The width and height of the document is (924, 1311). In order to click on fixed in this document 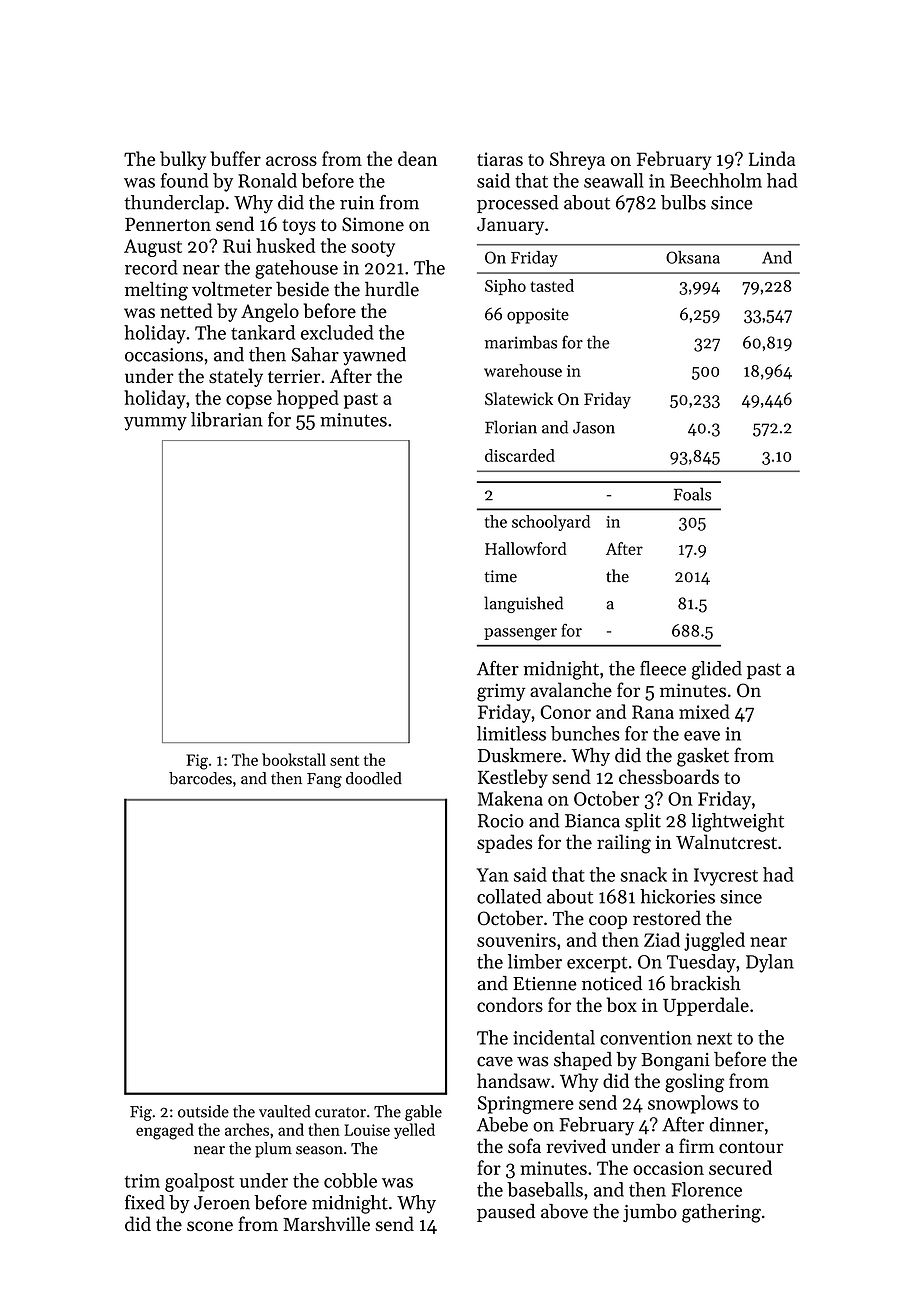, I will do `click(145, 1202)`.
